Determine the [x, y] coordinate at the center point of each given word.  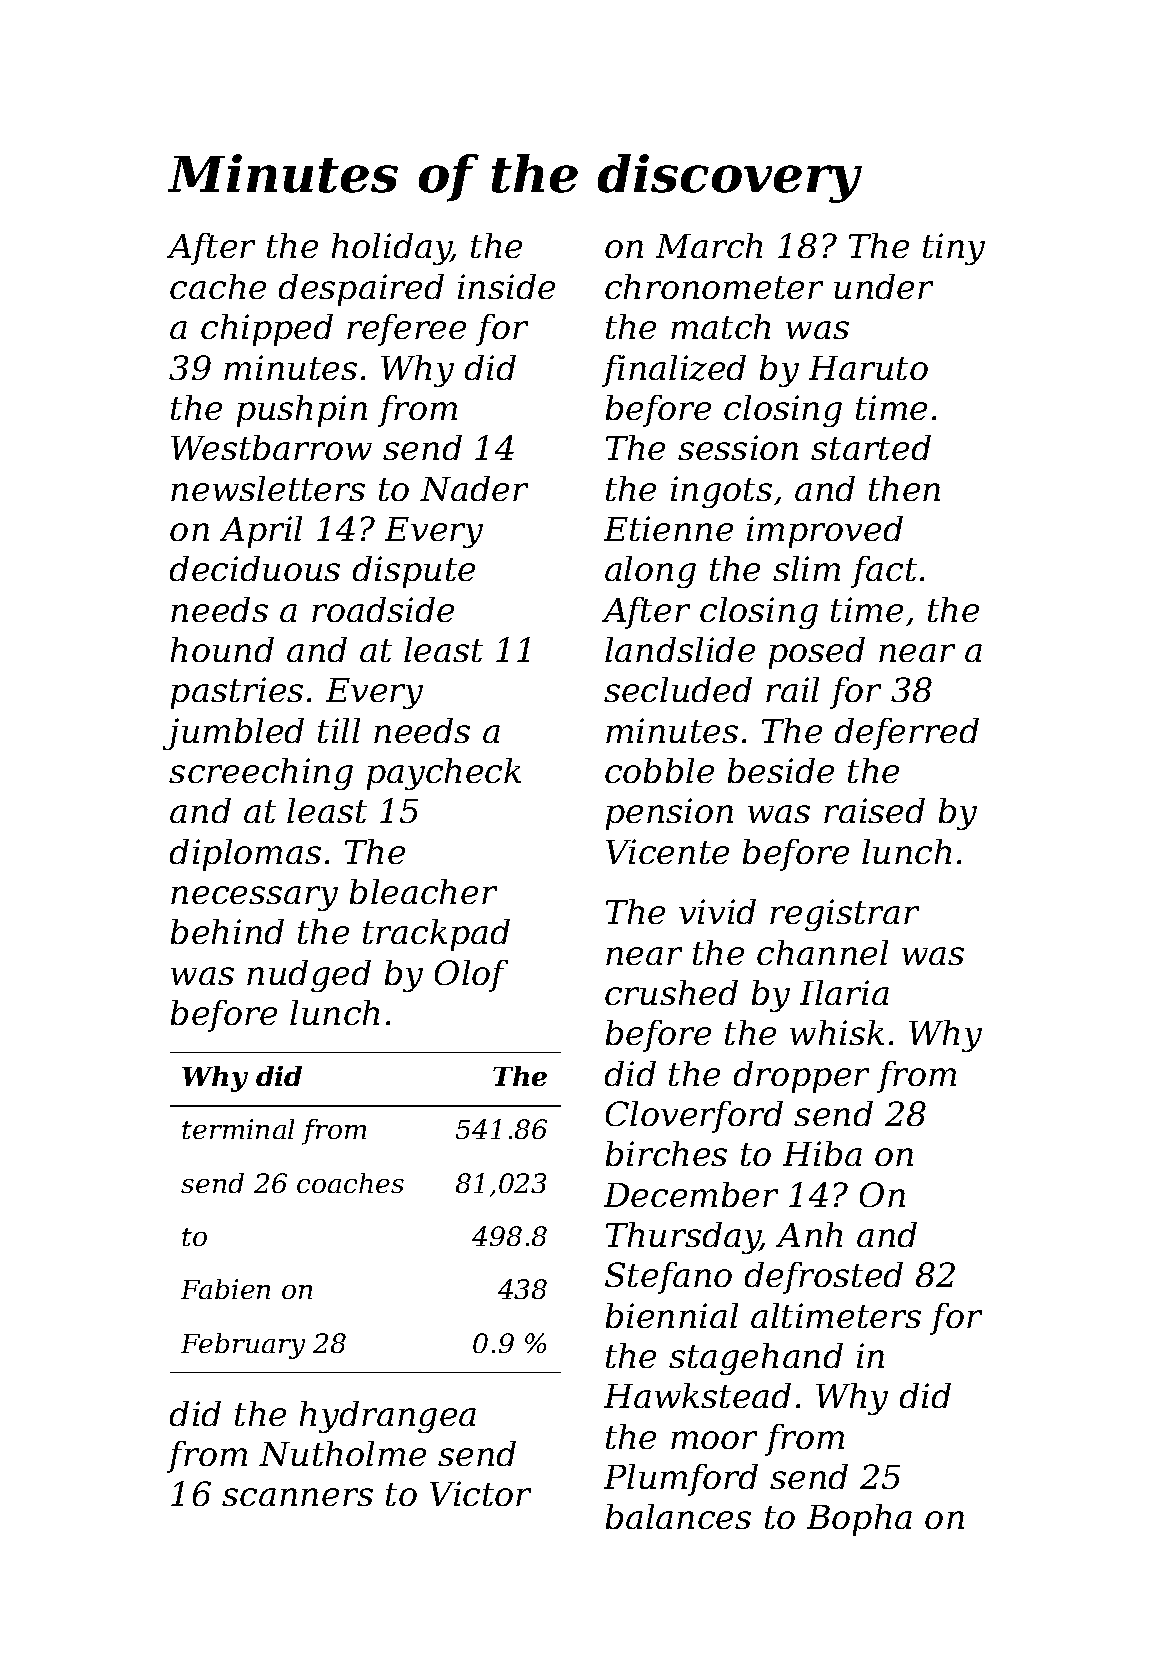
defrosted [824, 1278]
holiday [391, 249]
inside [506, 286]
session [738, 447]
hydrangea [388, 1417]
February [243, 1346]
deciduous [255, 568]
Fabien [225, 1289]
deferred [907, 734]
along [650, 572]
